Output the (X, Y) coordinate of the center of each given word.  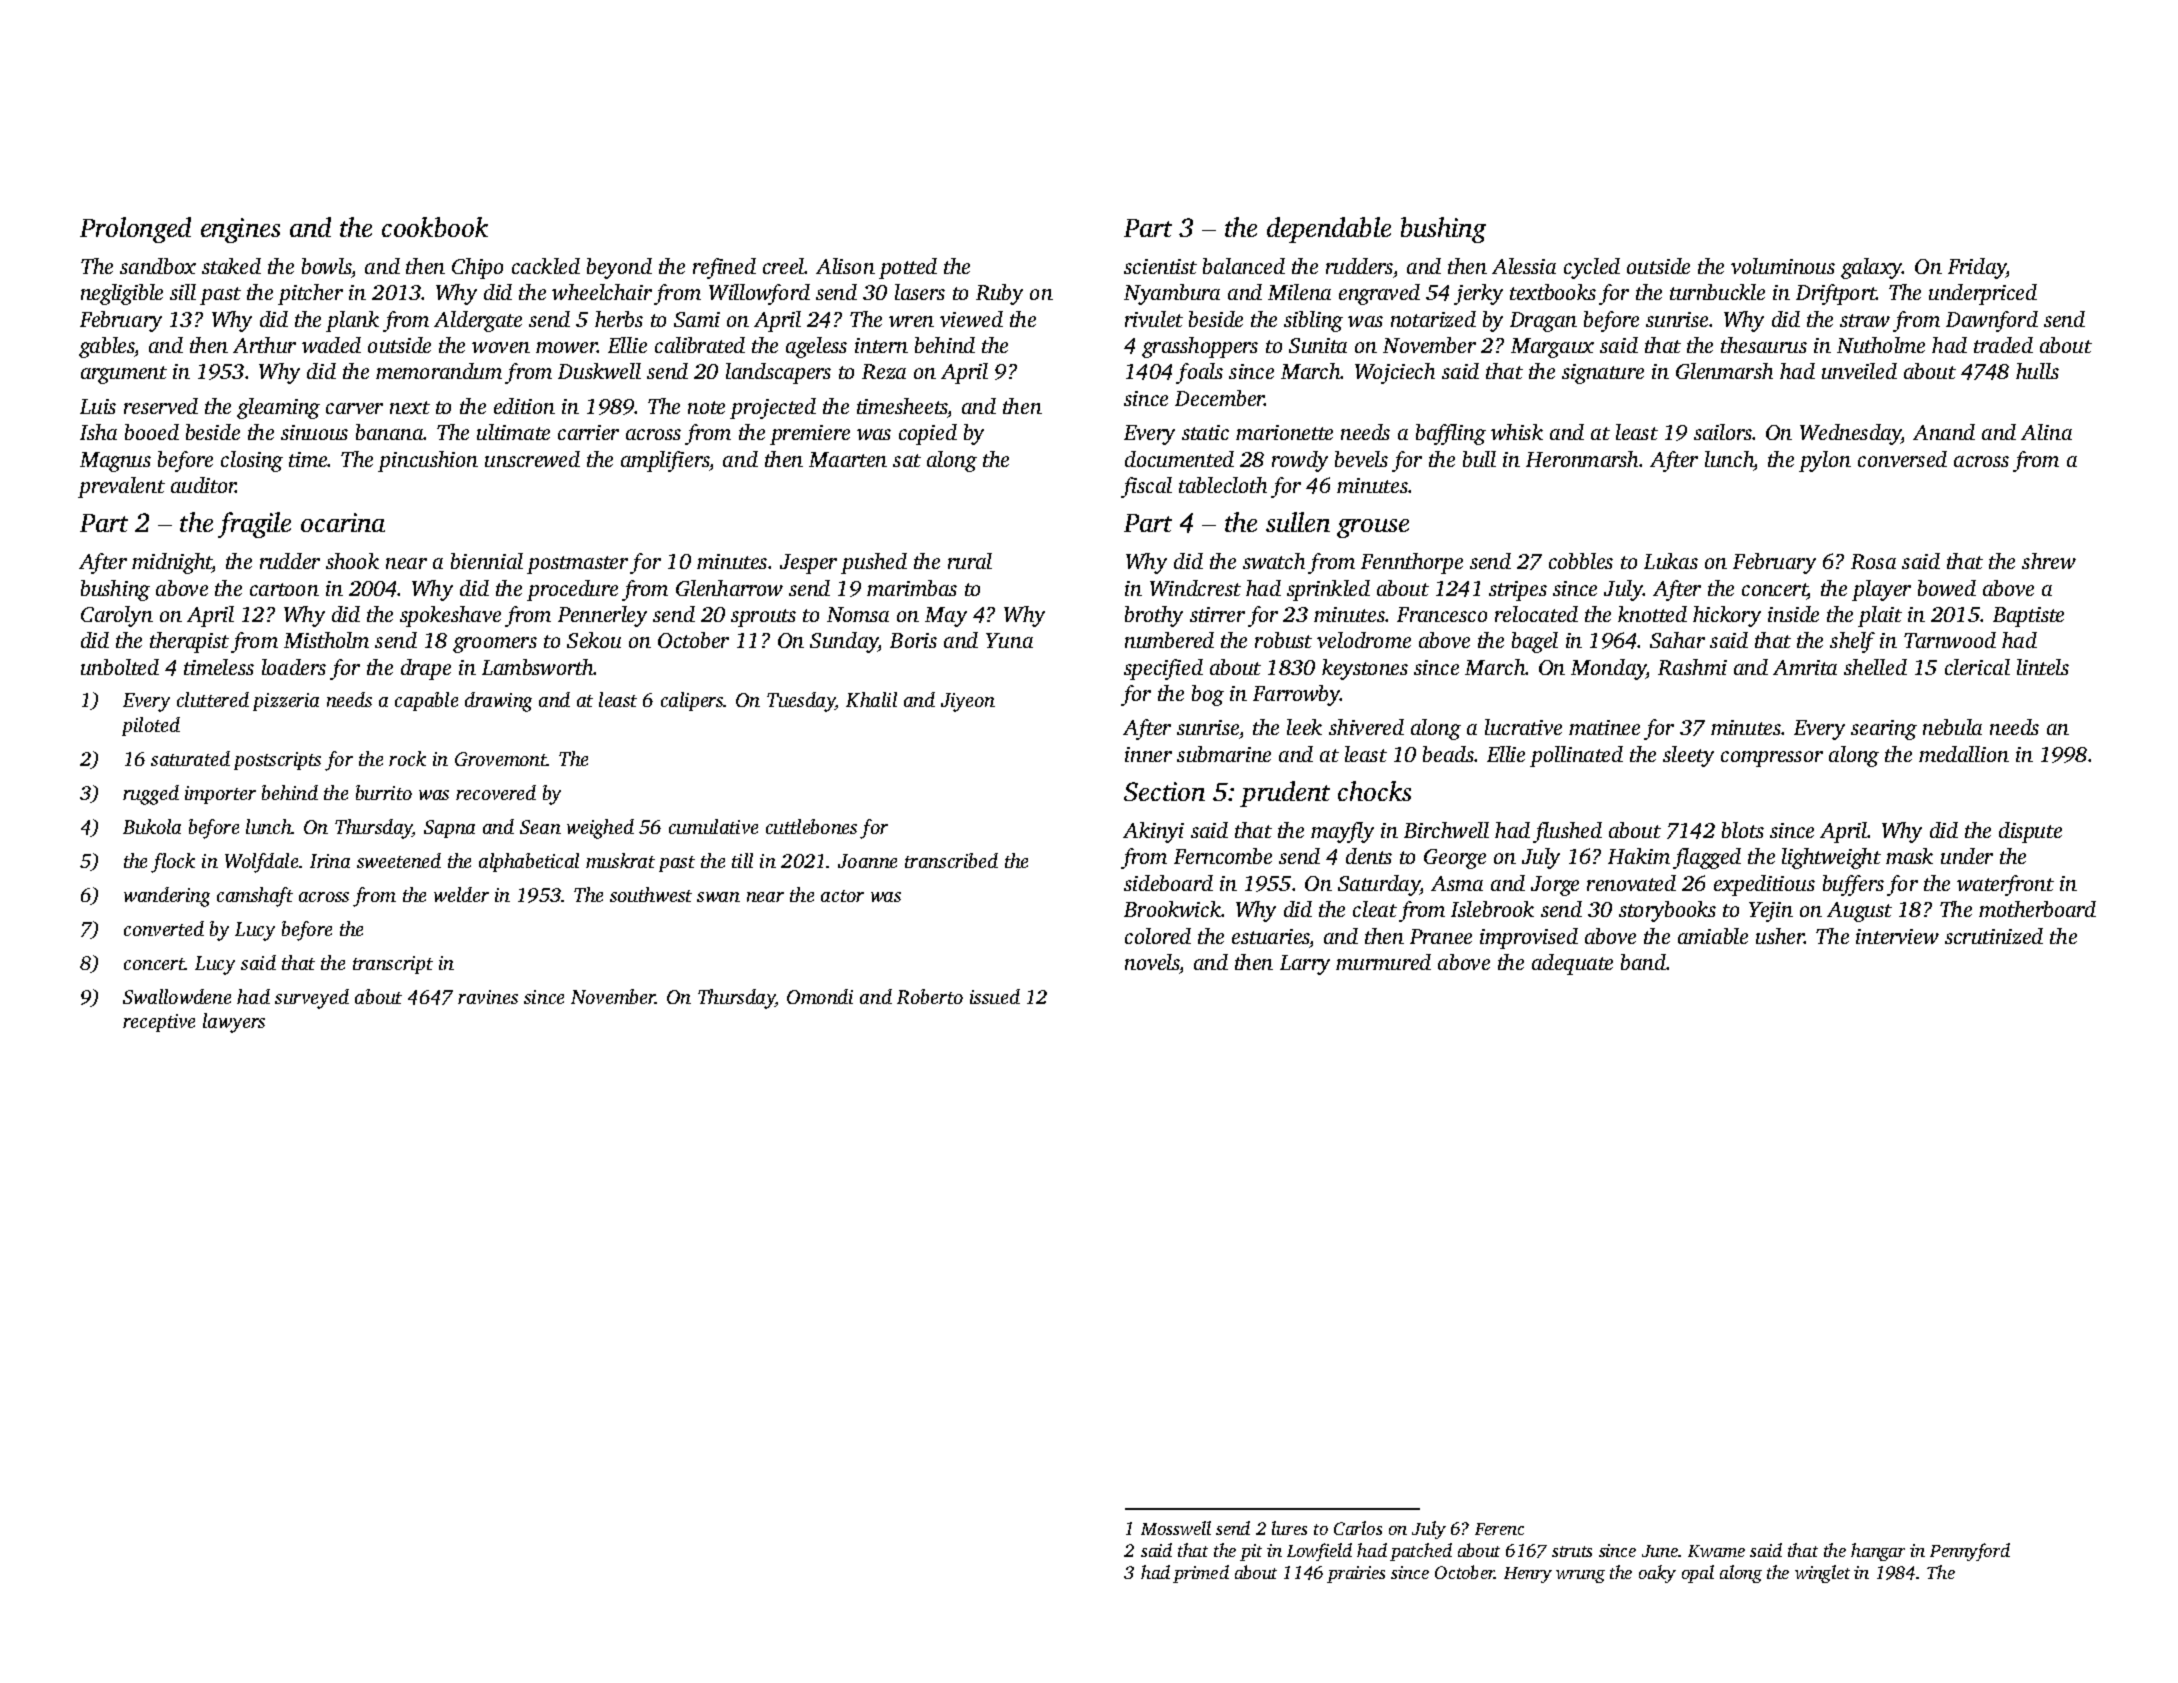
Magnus (115, 462)
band (1643, 962)
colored (1158, 936)
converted (164, 928)
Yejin (1771, 912)
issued (995, 996)
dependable (1329, 230)
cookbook (435, 227)
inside (1793, 614)
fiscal (1146, 487)
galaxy (1872, 268)
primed (1201, 1574)
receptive (159, 1023)
